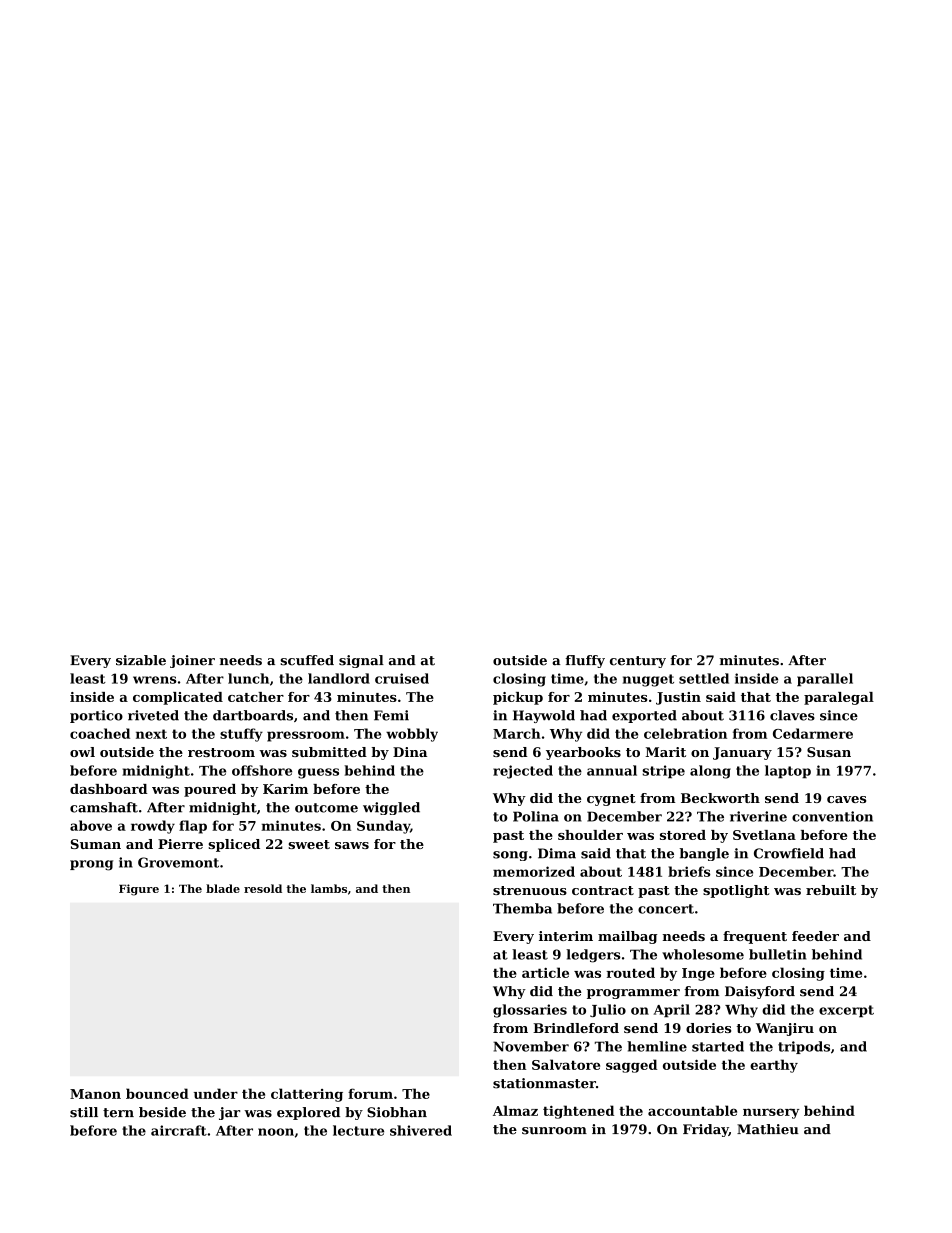 The width and height of the screenshot is (952, 1233). Describe the element at coordinates (585, 661) in the screenshot. I see `fluffy` at that location.
